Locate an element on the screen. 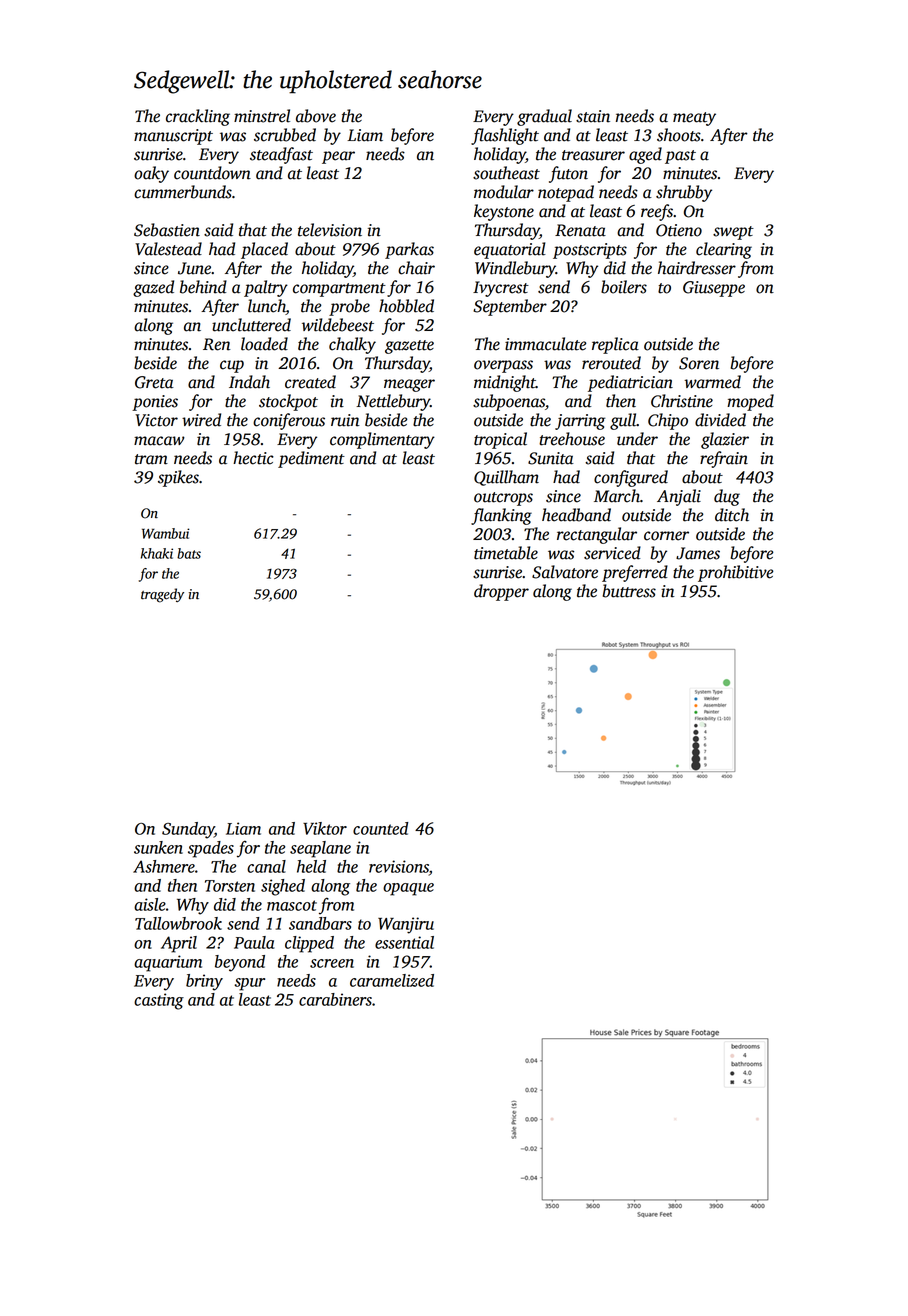 The image size is (908, 1316). meager is located at coordinates (409, 385).
